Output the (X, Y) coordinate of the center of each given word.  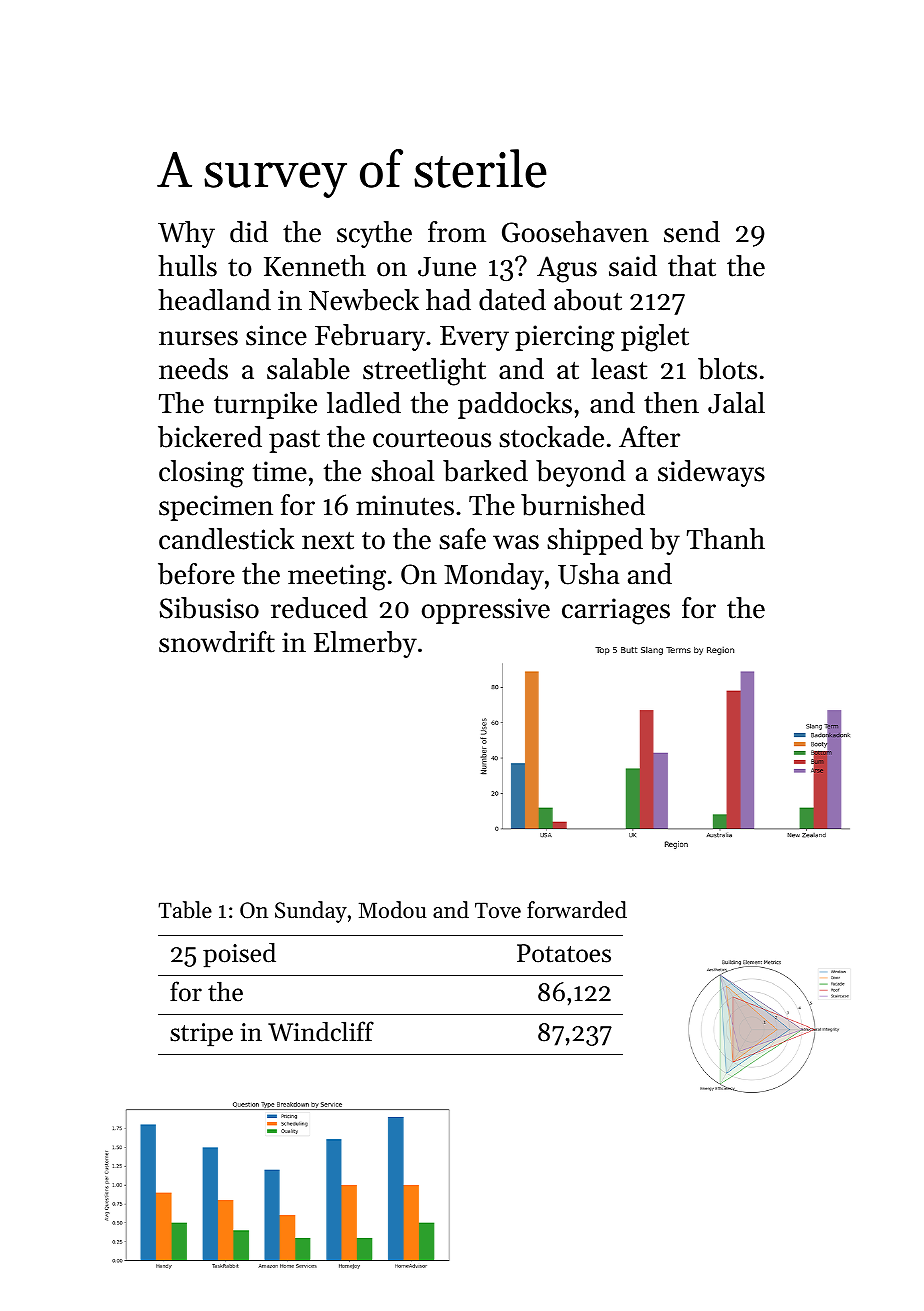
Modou (393, 910)
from (457, 232)
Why (186, 234)
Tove (498, 910)
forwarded (577, 910)
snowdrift (217, 642)
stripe (201, 1035)
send (692, 232)
